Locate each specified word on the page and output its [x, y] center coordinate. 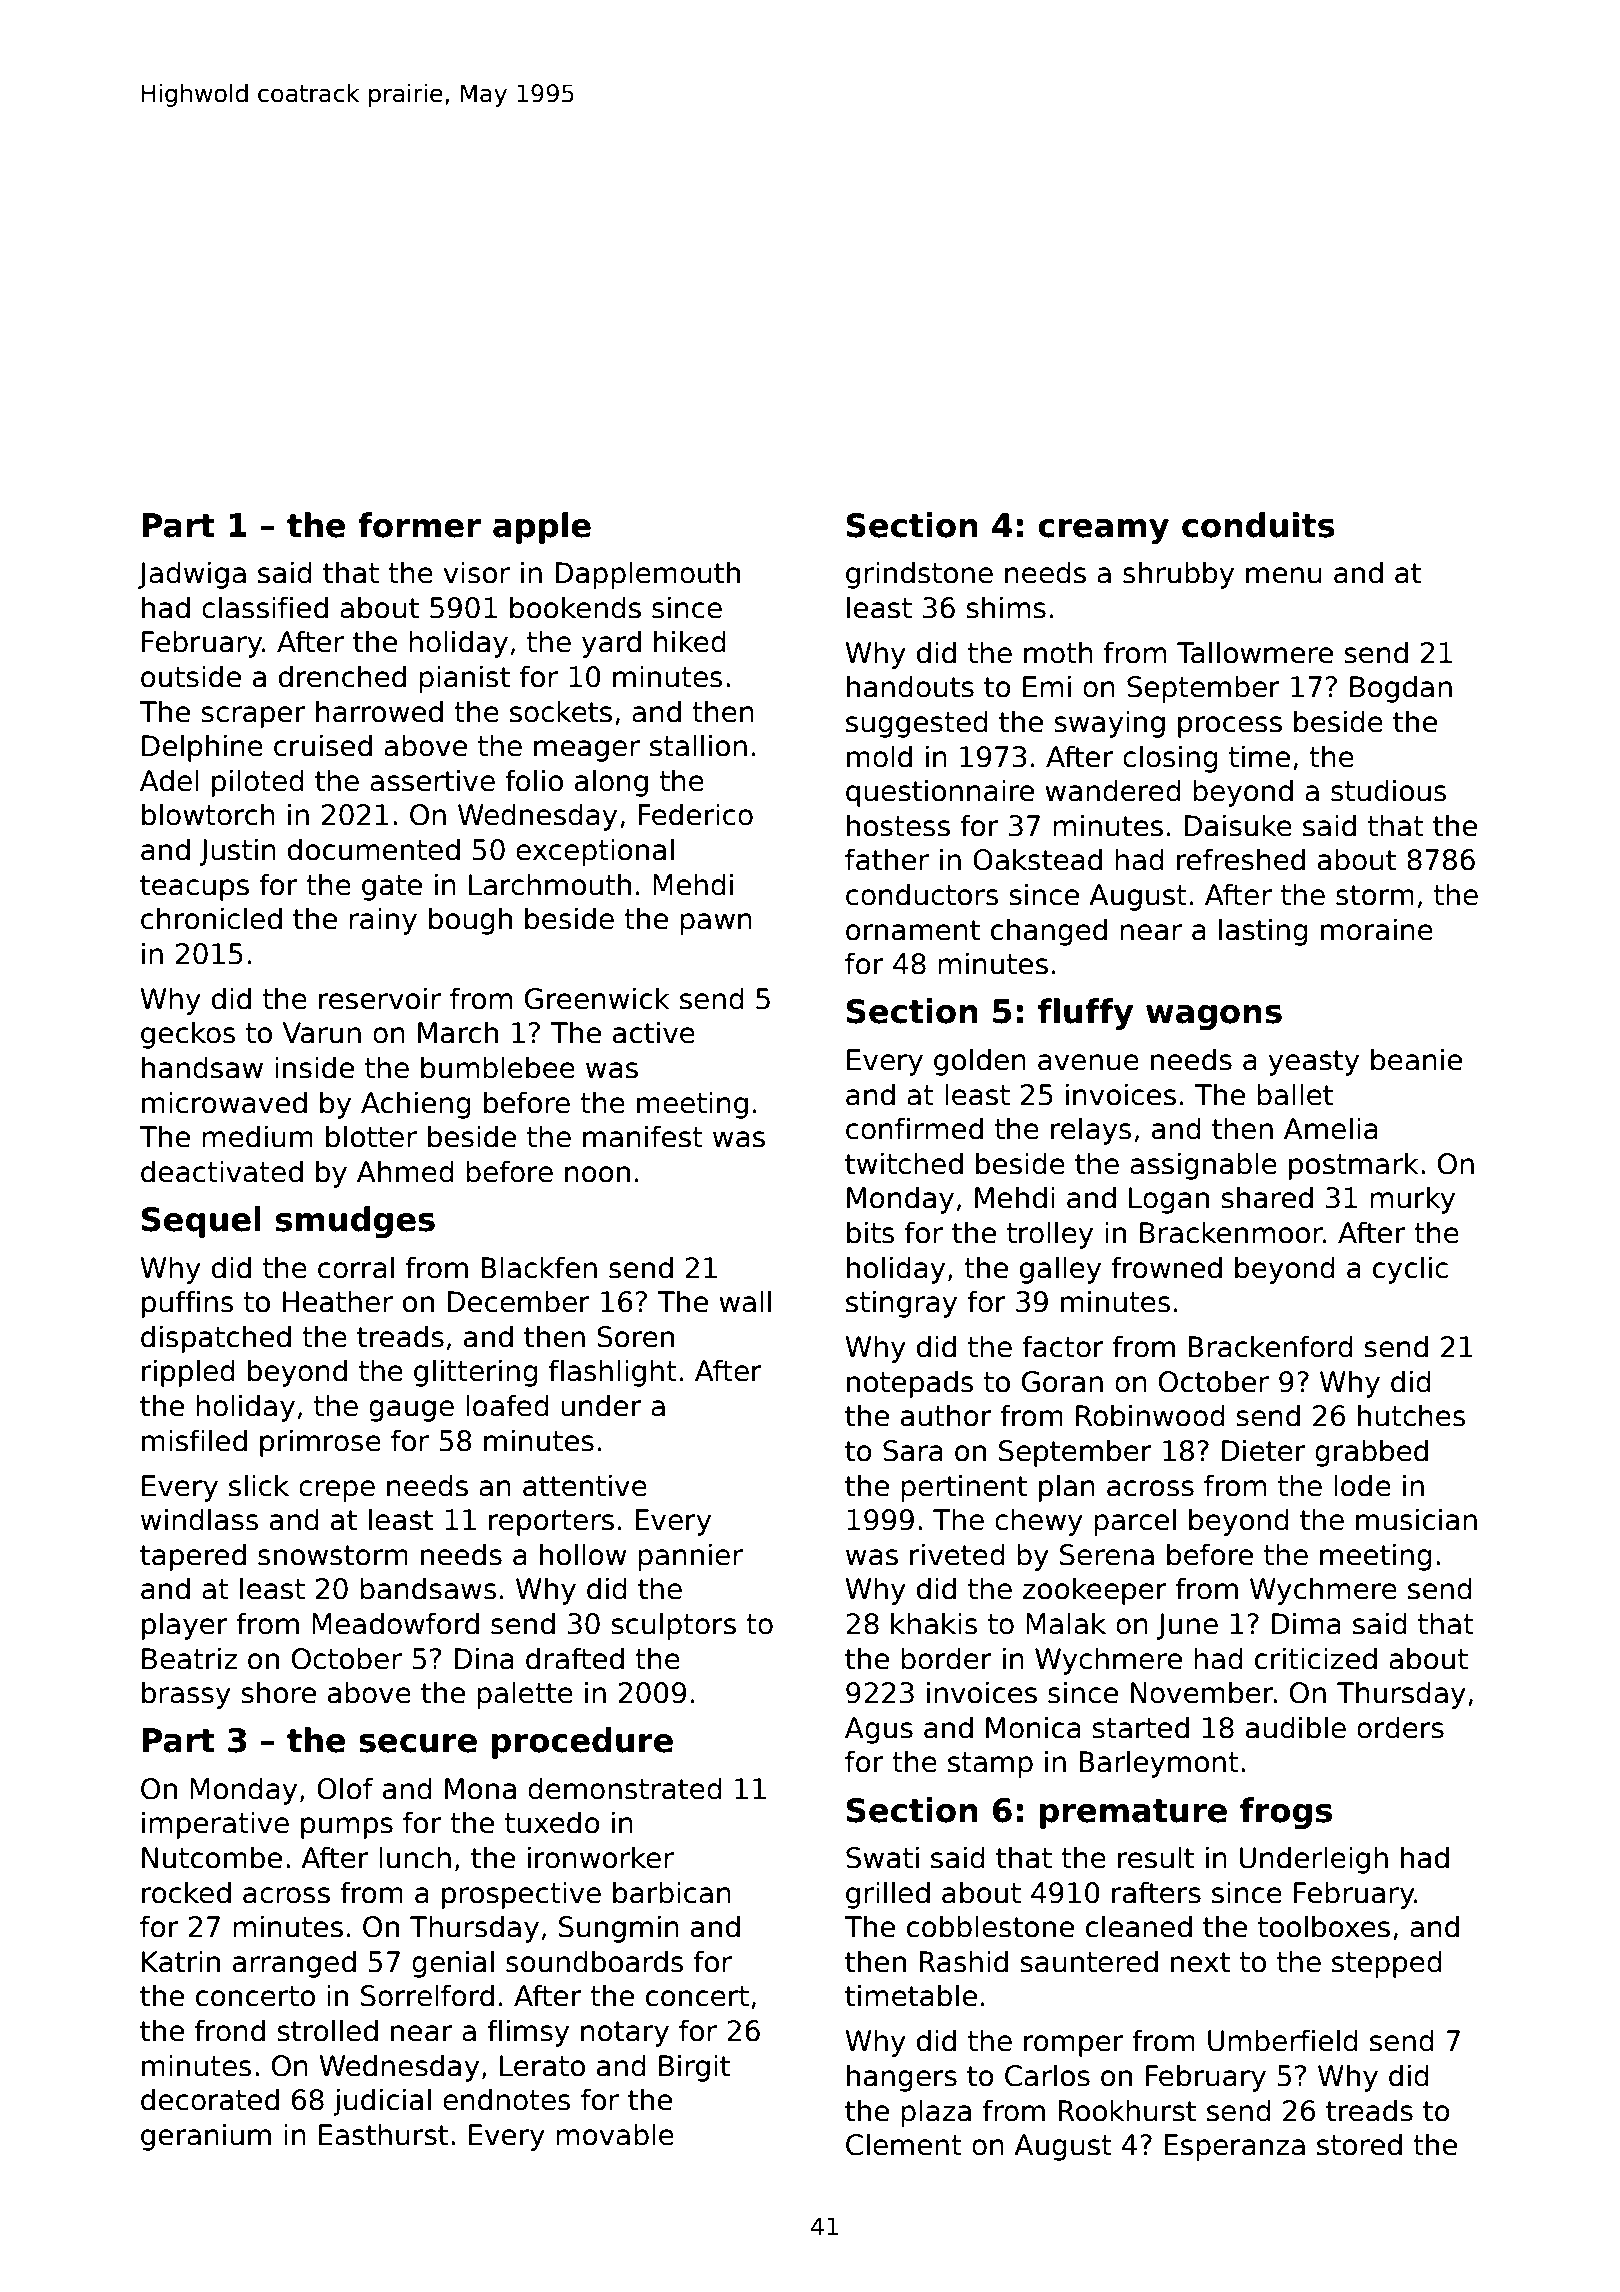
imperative [215, 1825]
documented [374, 849]
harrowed [379, 711]
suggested [917, 724]
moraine [1377, 929]
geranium [206, 2137]
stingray [901, 1304]
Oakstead [1037, 859]
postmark [1354, 1166]
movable [615, 2134]
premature [1133, 1814]
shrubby [1178, 575]
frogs [1286, 1813]
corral [356, 1267]
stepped [1387, 1964]
